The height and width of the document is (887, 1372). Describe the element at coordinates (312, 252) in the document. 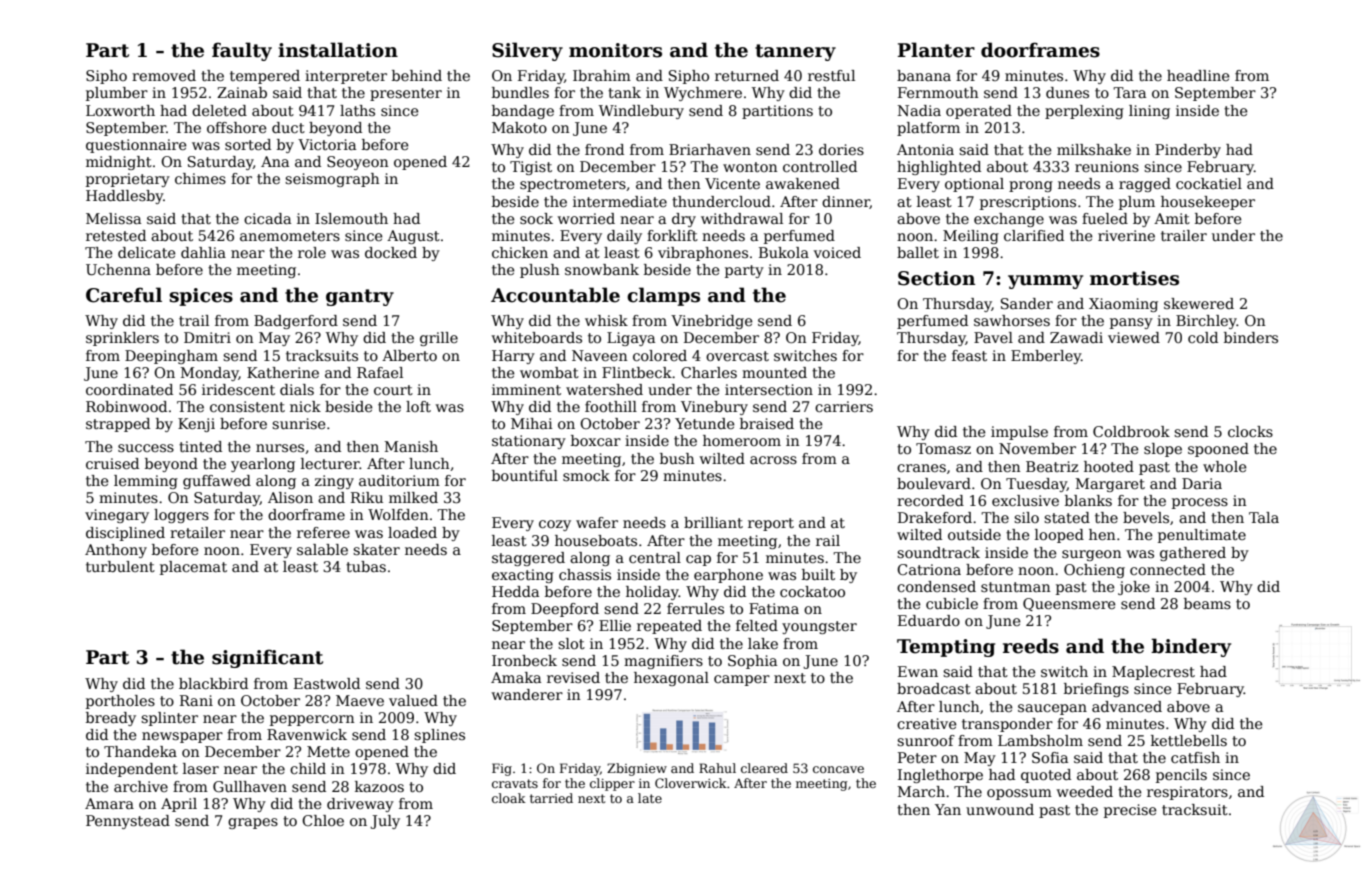

I see `role` at that location.
